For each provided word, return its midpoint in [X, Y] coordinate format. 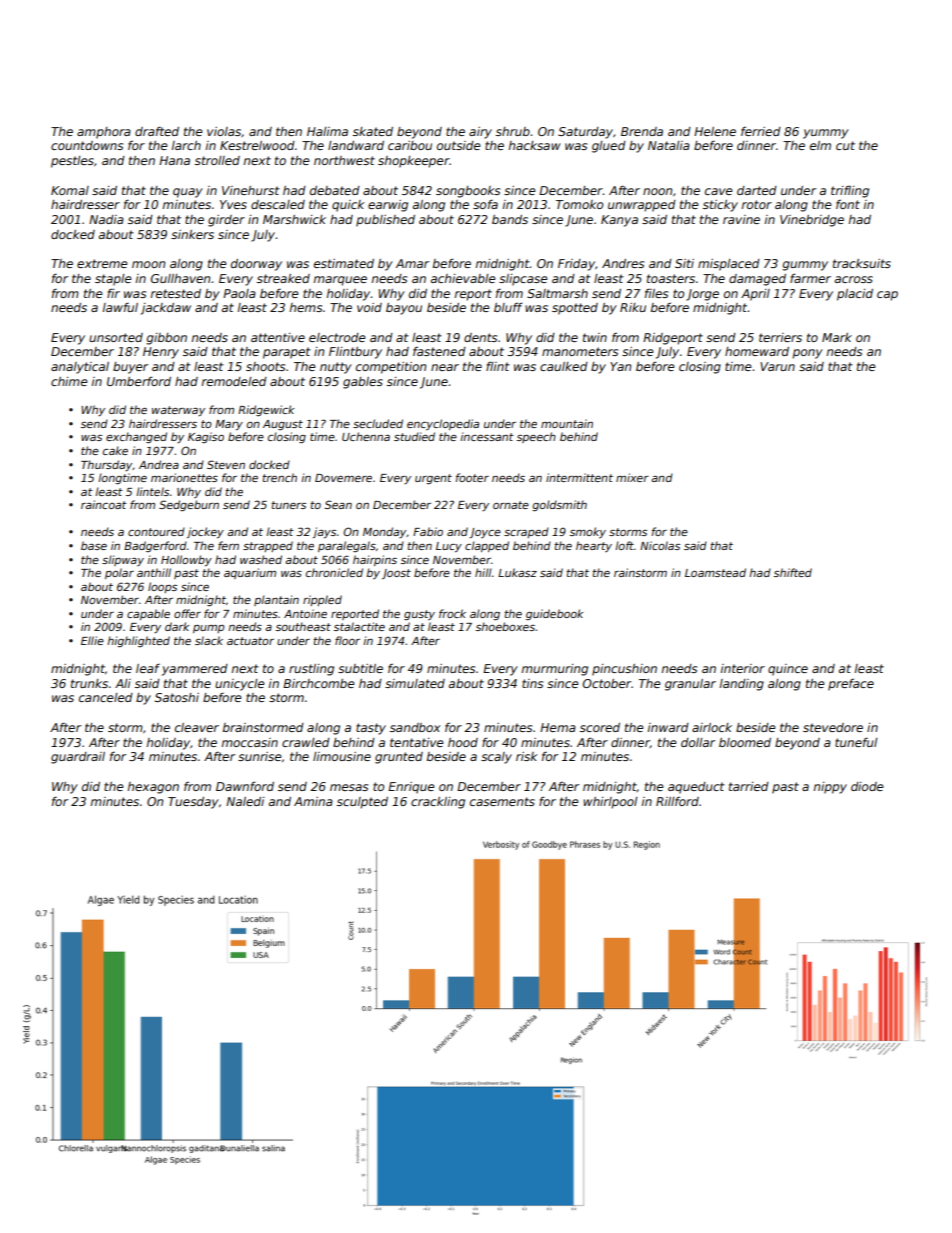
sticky [720, 206]
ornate [511, 505]
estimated [344, 263]
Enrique [411, 788]
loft [624, 545]
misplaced [729, 265]
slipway [123, 560]
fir [113, 293]
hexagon [153, 788]
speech [536, 437]
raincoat [104, 504]
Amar [412, 263]
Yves [233, 204]
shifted [793, 572]
